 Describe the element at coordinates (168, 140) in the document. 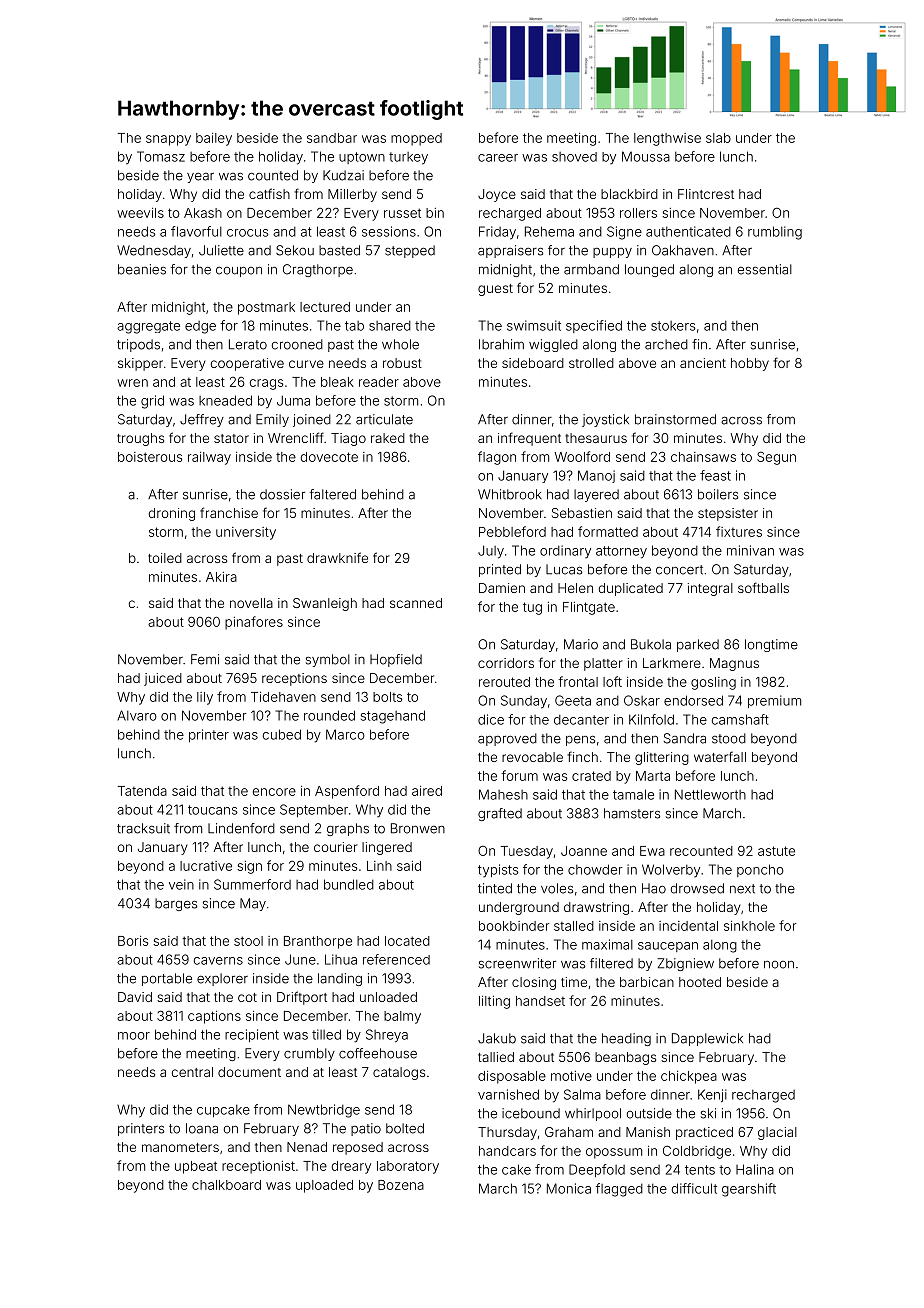

I see `snappy` at that location.
